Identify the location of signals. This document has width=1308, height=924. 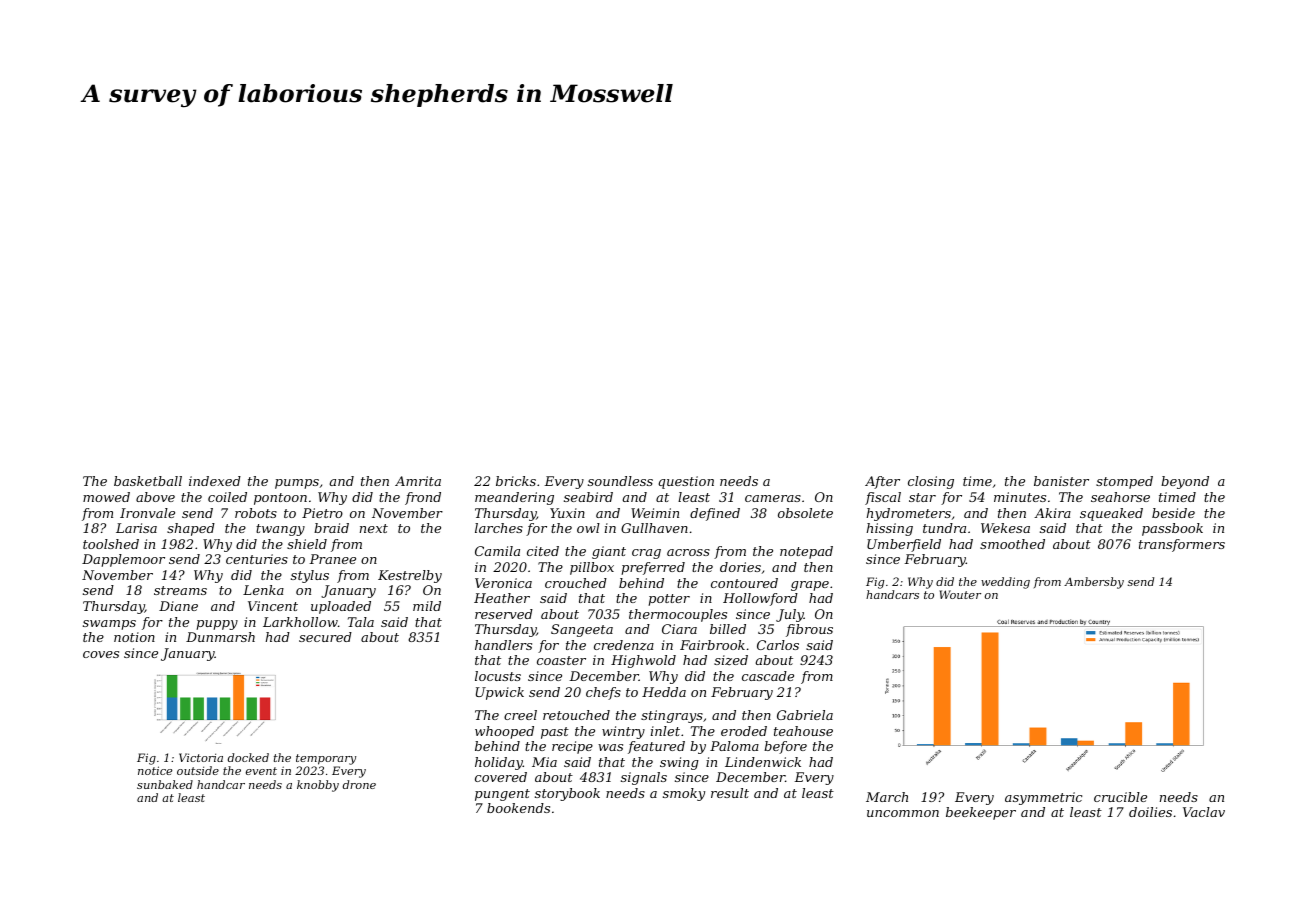
(644, 778).
